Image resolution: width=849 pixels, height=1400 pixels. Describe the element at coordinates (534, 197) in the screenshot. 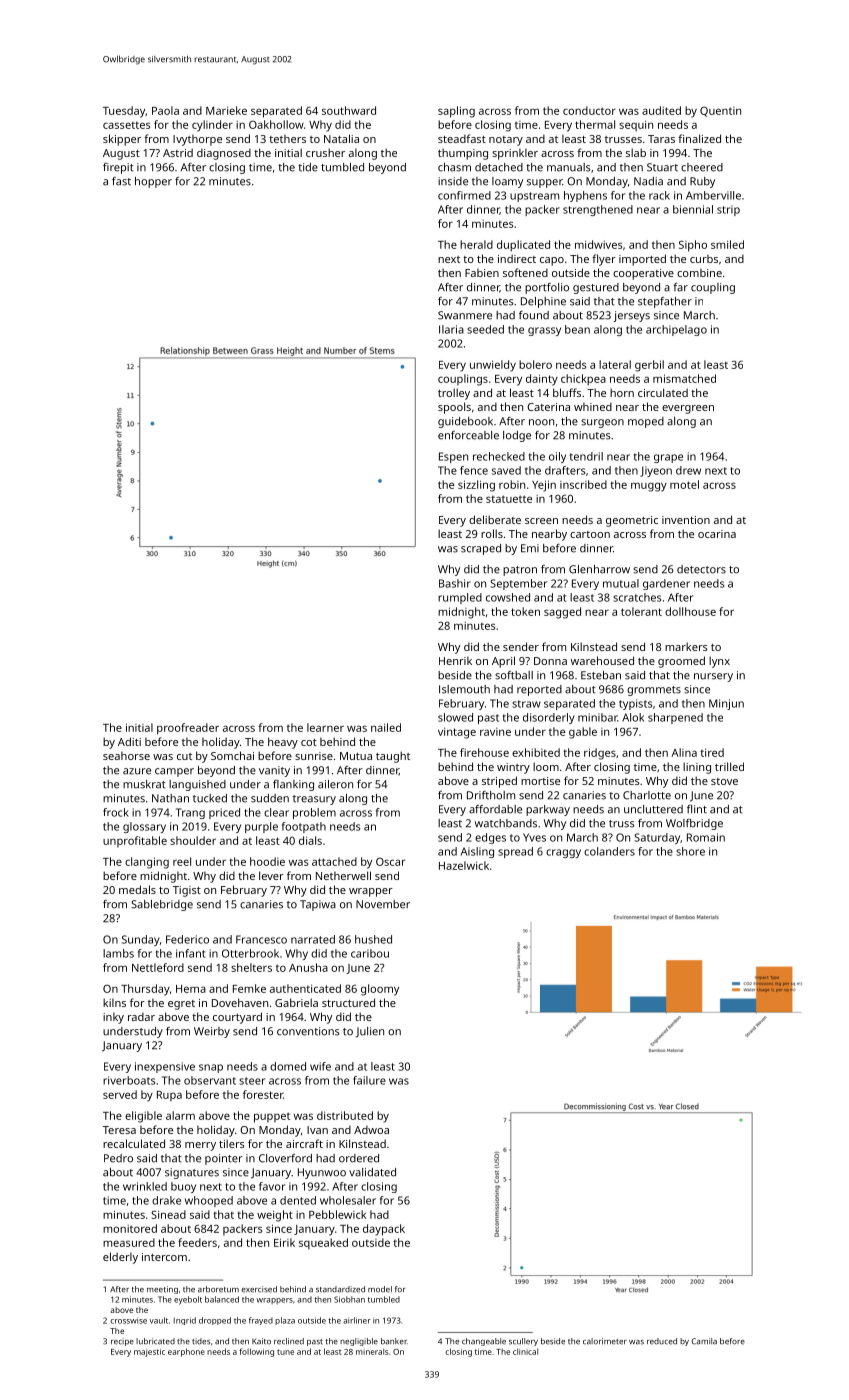

I see `upstream` at that location.
